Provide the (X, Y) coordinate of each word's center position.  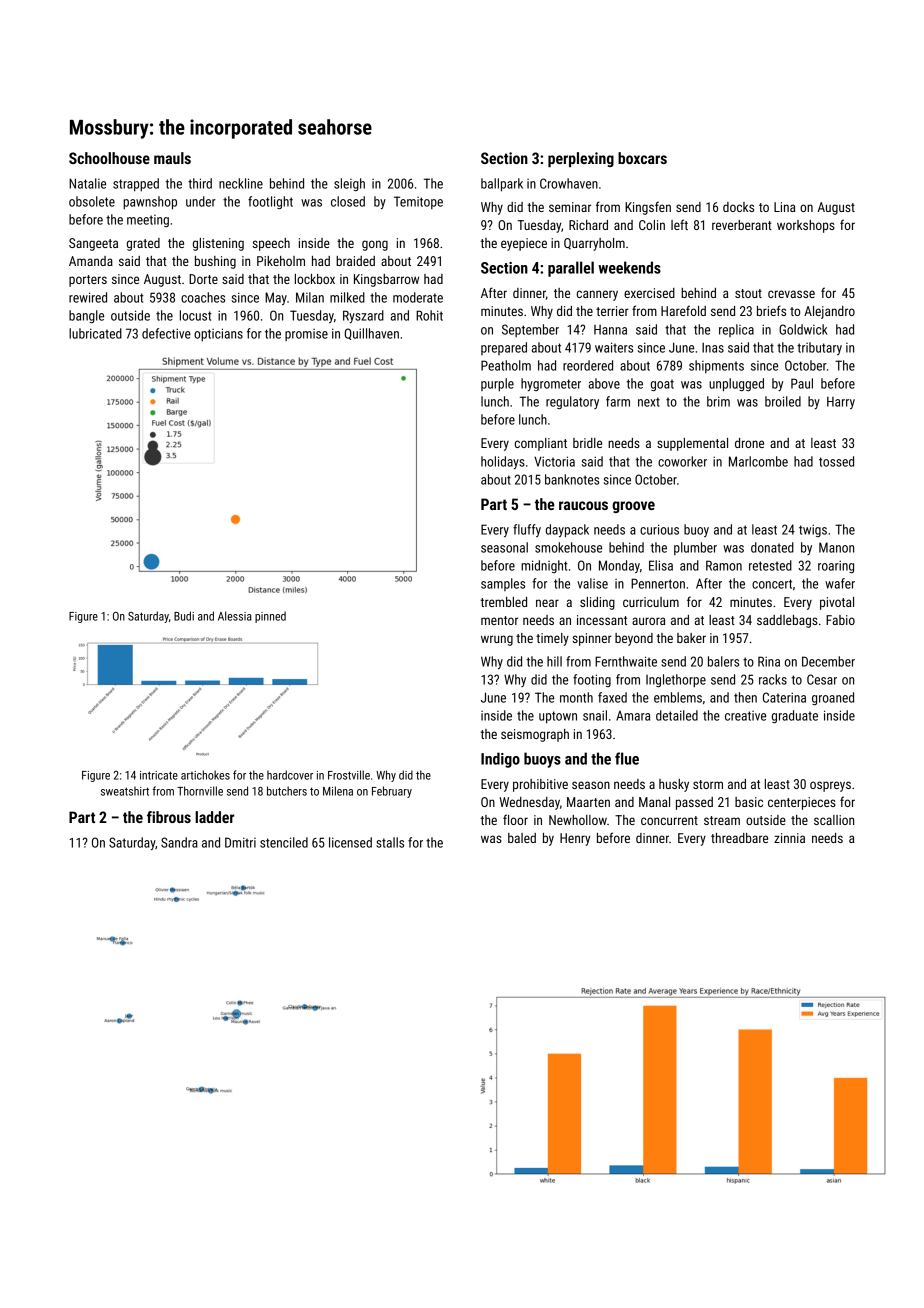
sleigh (349, 184)
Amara (633, 715)
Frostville (349, 775)
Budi (184, 616)
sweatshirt (125, 791)
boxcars (642, 158)
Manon (836, 547)
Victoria (554, 461)
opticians (218, 334)
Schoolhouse (109, 158)
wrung (497, 640)
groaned (833, 698)
